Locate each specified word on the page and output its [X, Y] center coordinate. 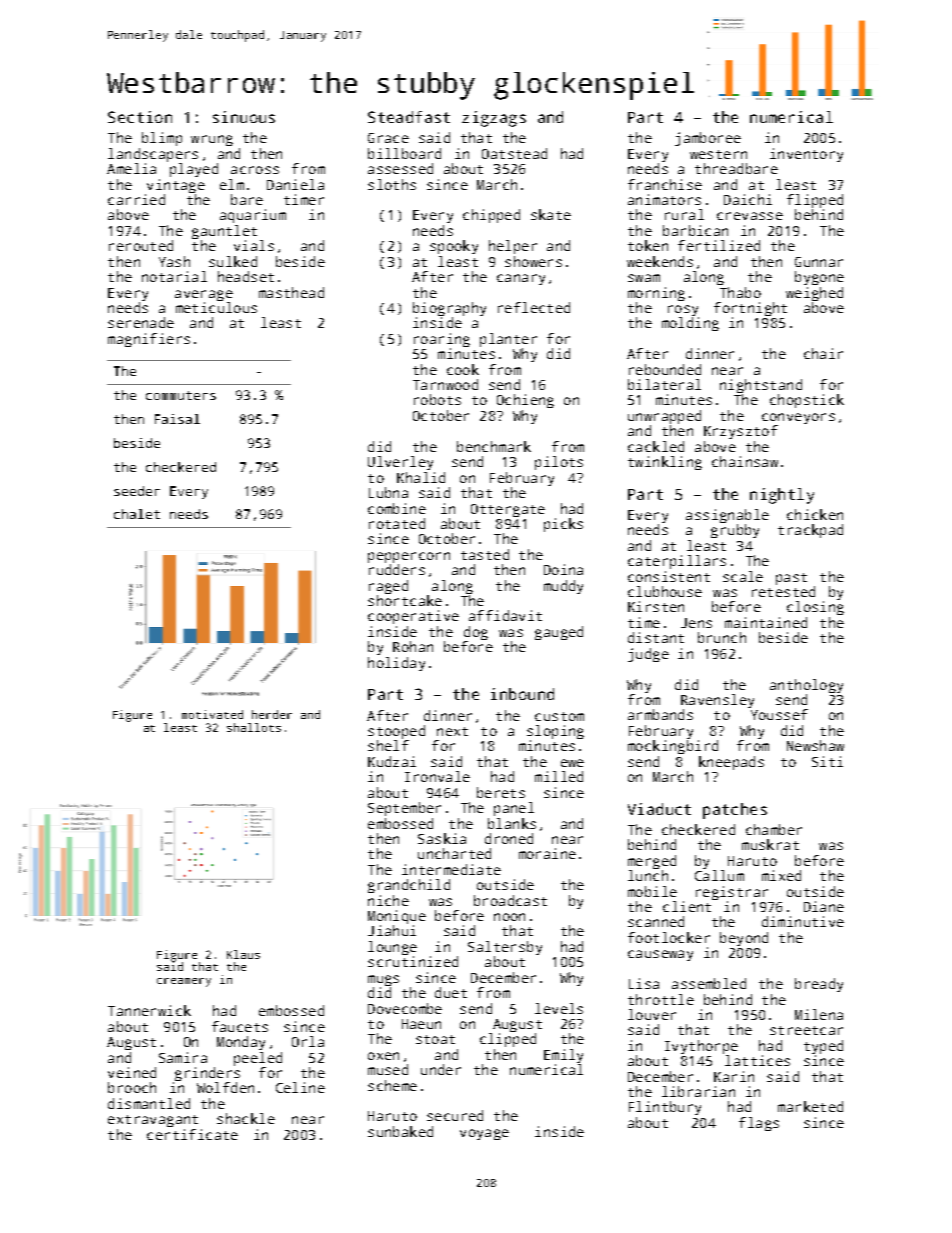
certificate [192, 1134]
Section [140, 117]
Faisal [177, 419]
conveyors [798, 418]
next [452, 731]
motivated [212, 714]
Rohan [413, 646]
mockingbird [673, 747]
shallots [254, 727]
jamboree [708, 139]
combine [397, 508]
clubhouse [665, 591]
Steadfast [409, 117]
